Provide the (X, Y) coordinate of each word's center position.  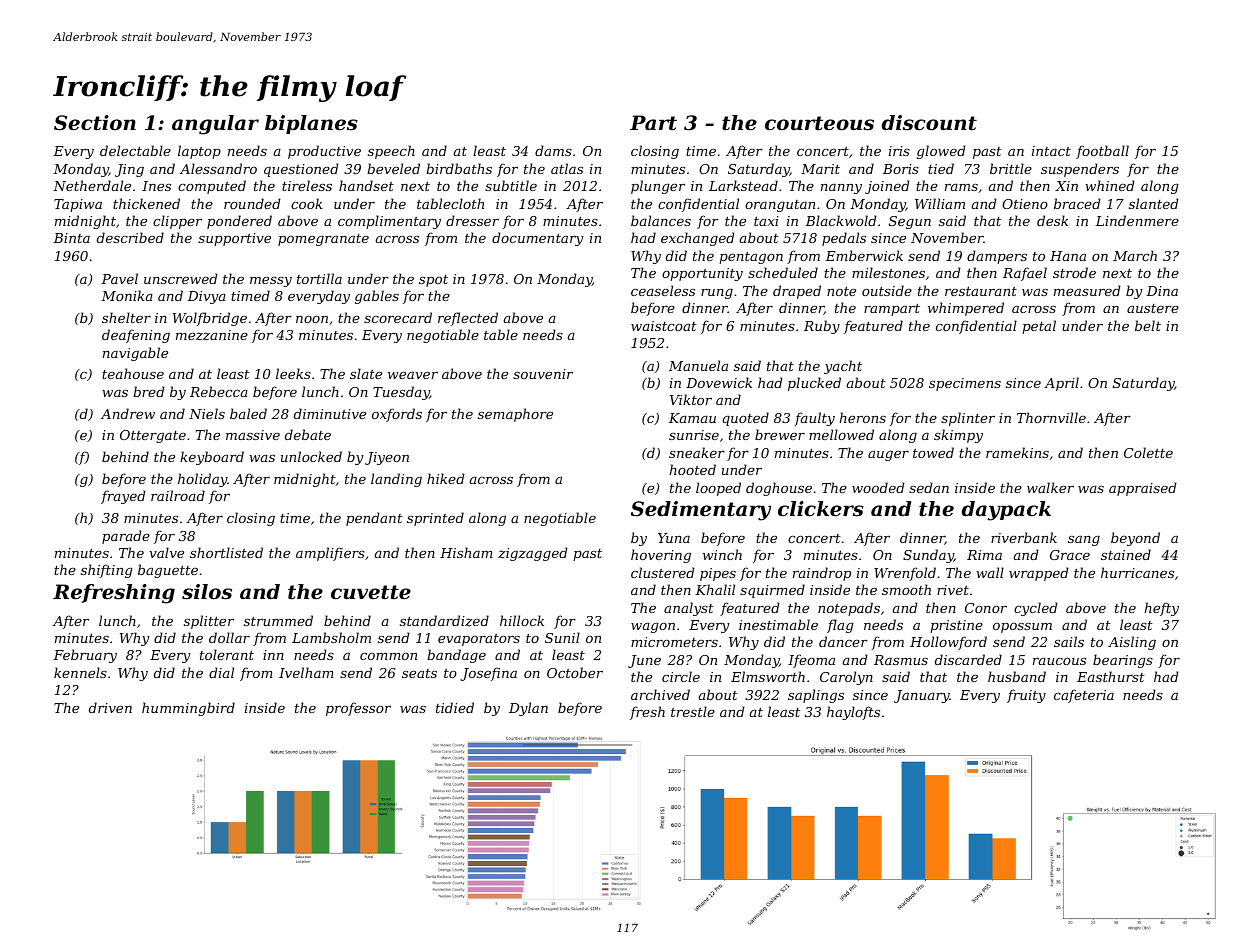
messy (271, 282)
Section (95, 123)
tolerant (227, 654)
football (1102, 152)
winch (722, 554)
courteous (819, 123)
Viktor (691, 399)
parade (126, 537)
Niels (207, 413)
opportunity (702, 274)
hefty (1162, 609)
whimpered (966, 309)
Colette (1148, 452)
